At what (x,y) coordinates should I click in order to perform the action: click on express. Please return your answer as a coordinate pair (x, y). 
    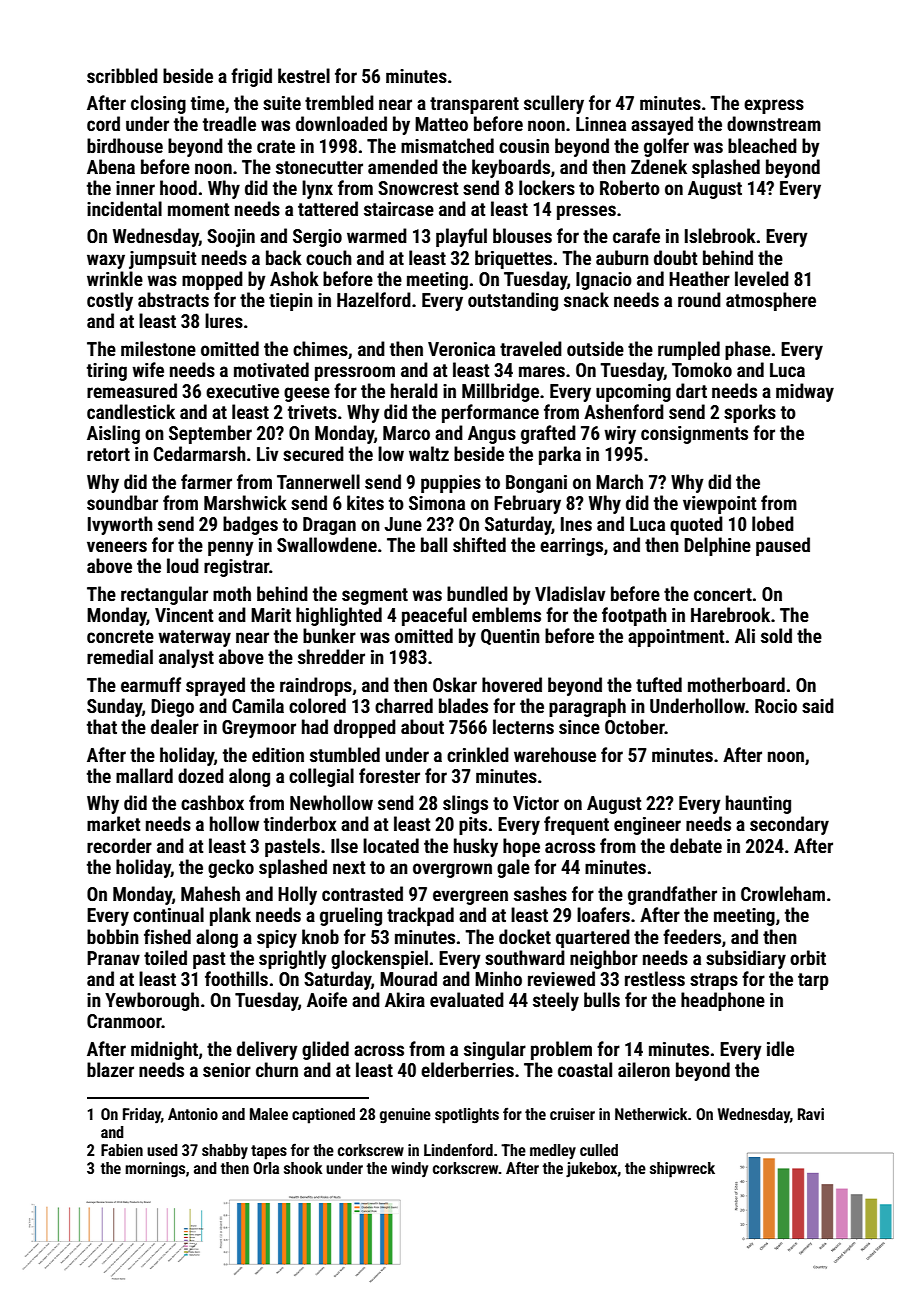
    Looking at the image, I should click on (774, 106).
